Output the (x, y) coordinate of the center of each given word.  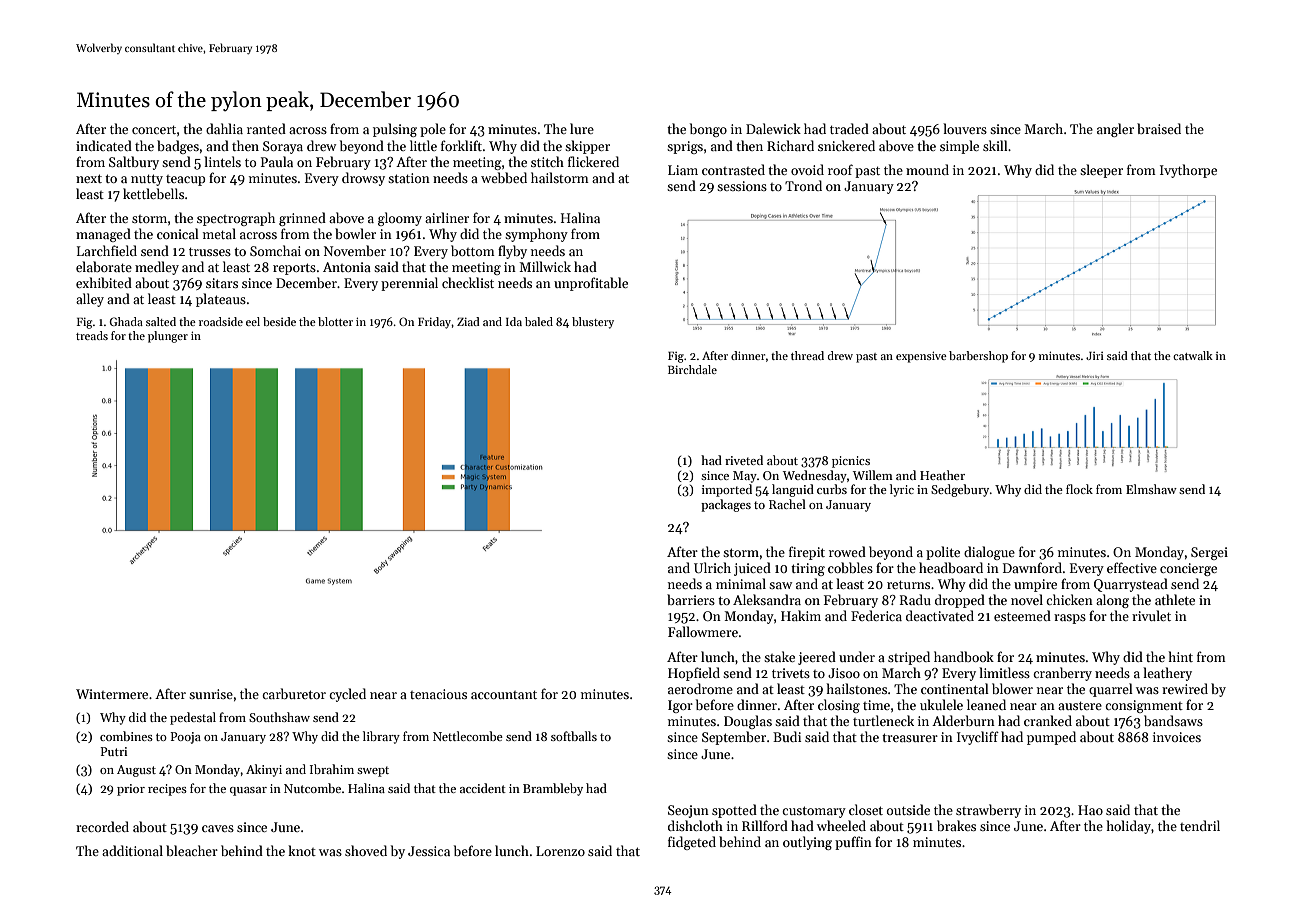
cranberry (1062, 674)
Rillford (765, 825)
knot (302, 850)
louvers (965, 128)
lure (582, 128)
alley (90, 300)
